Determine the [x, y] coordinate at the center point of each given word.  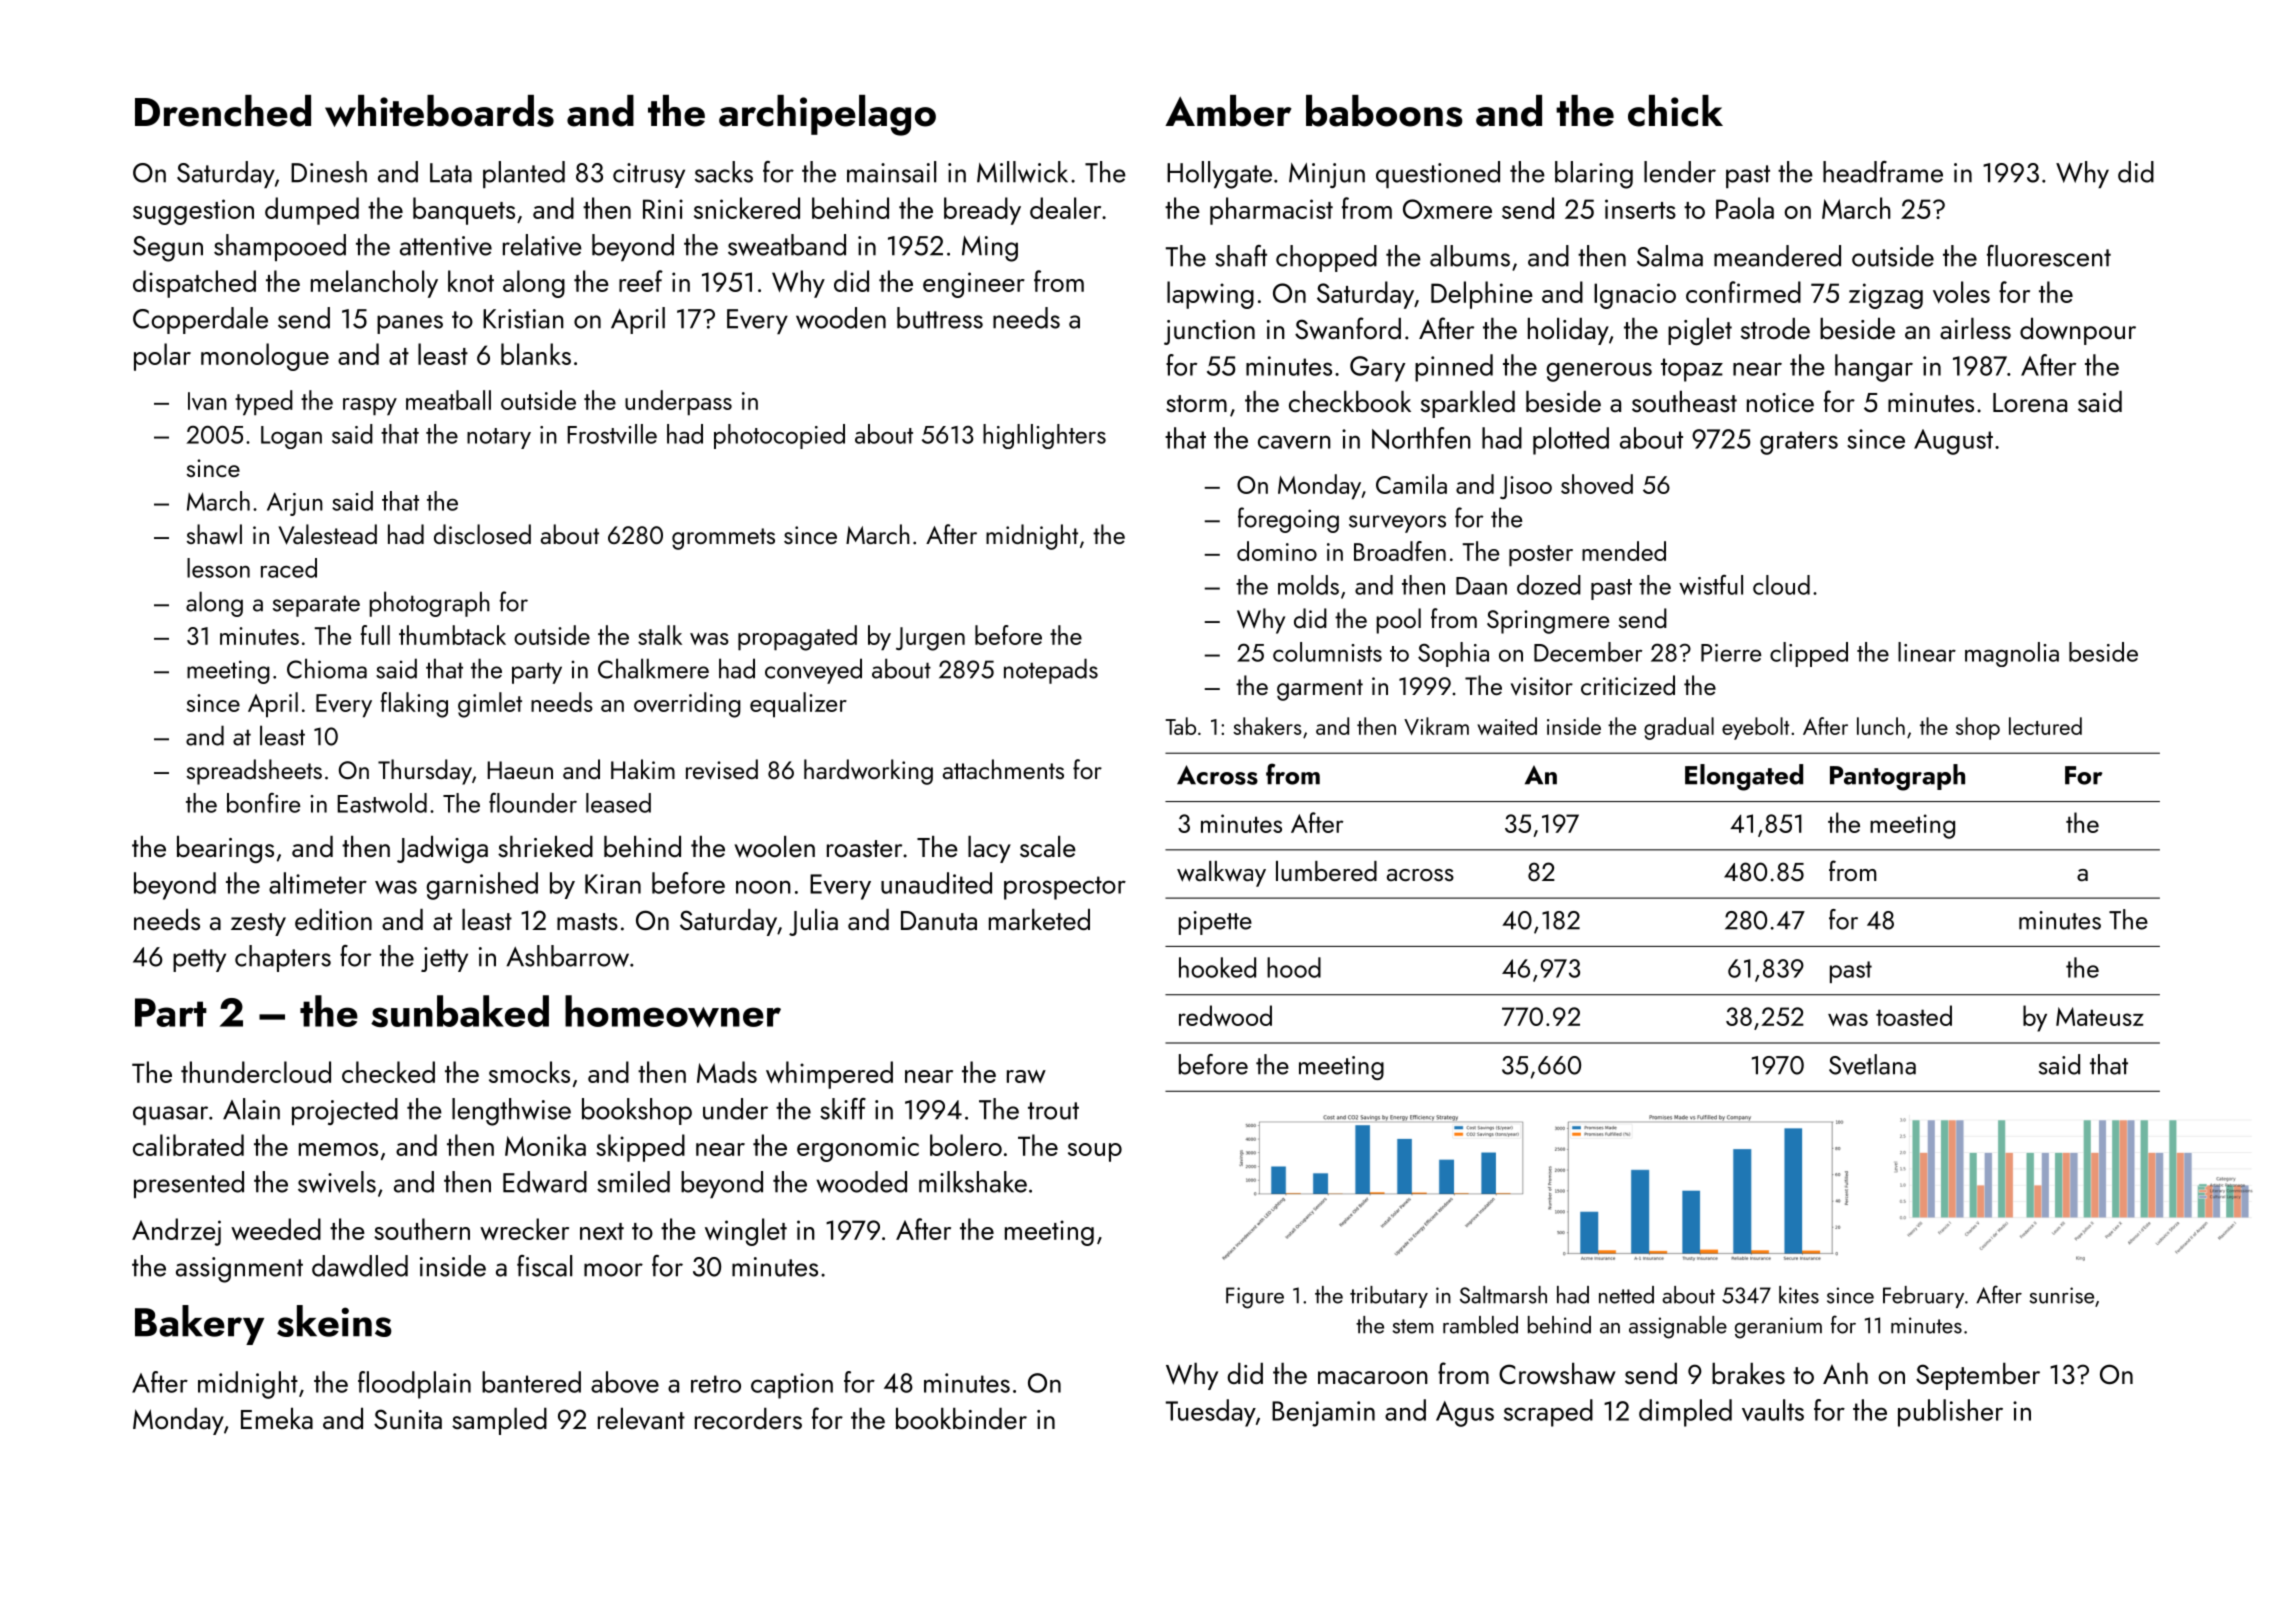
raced [289, 568]
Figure [1255, 1298]
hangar [1874, 368]
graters [1799, 443]
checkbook [1350, 401]
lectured [2045, 726]
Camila [1411, 484]
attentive [446, 246]
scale [1048, 846]
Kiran [613, 884]
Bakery [199, 1325]
